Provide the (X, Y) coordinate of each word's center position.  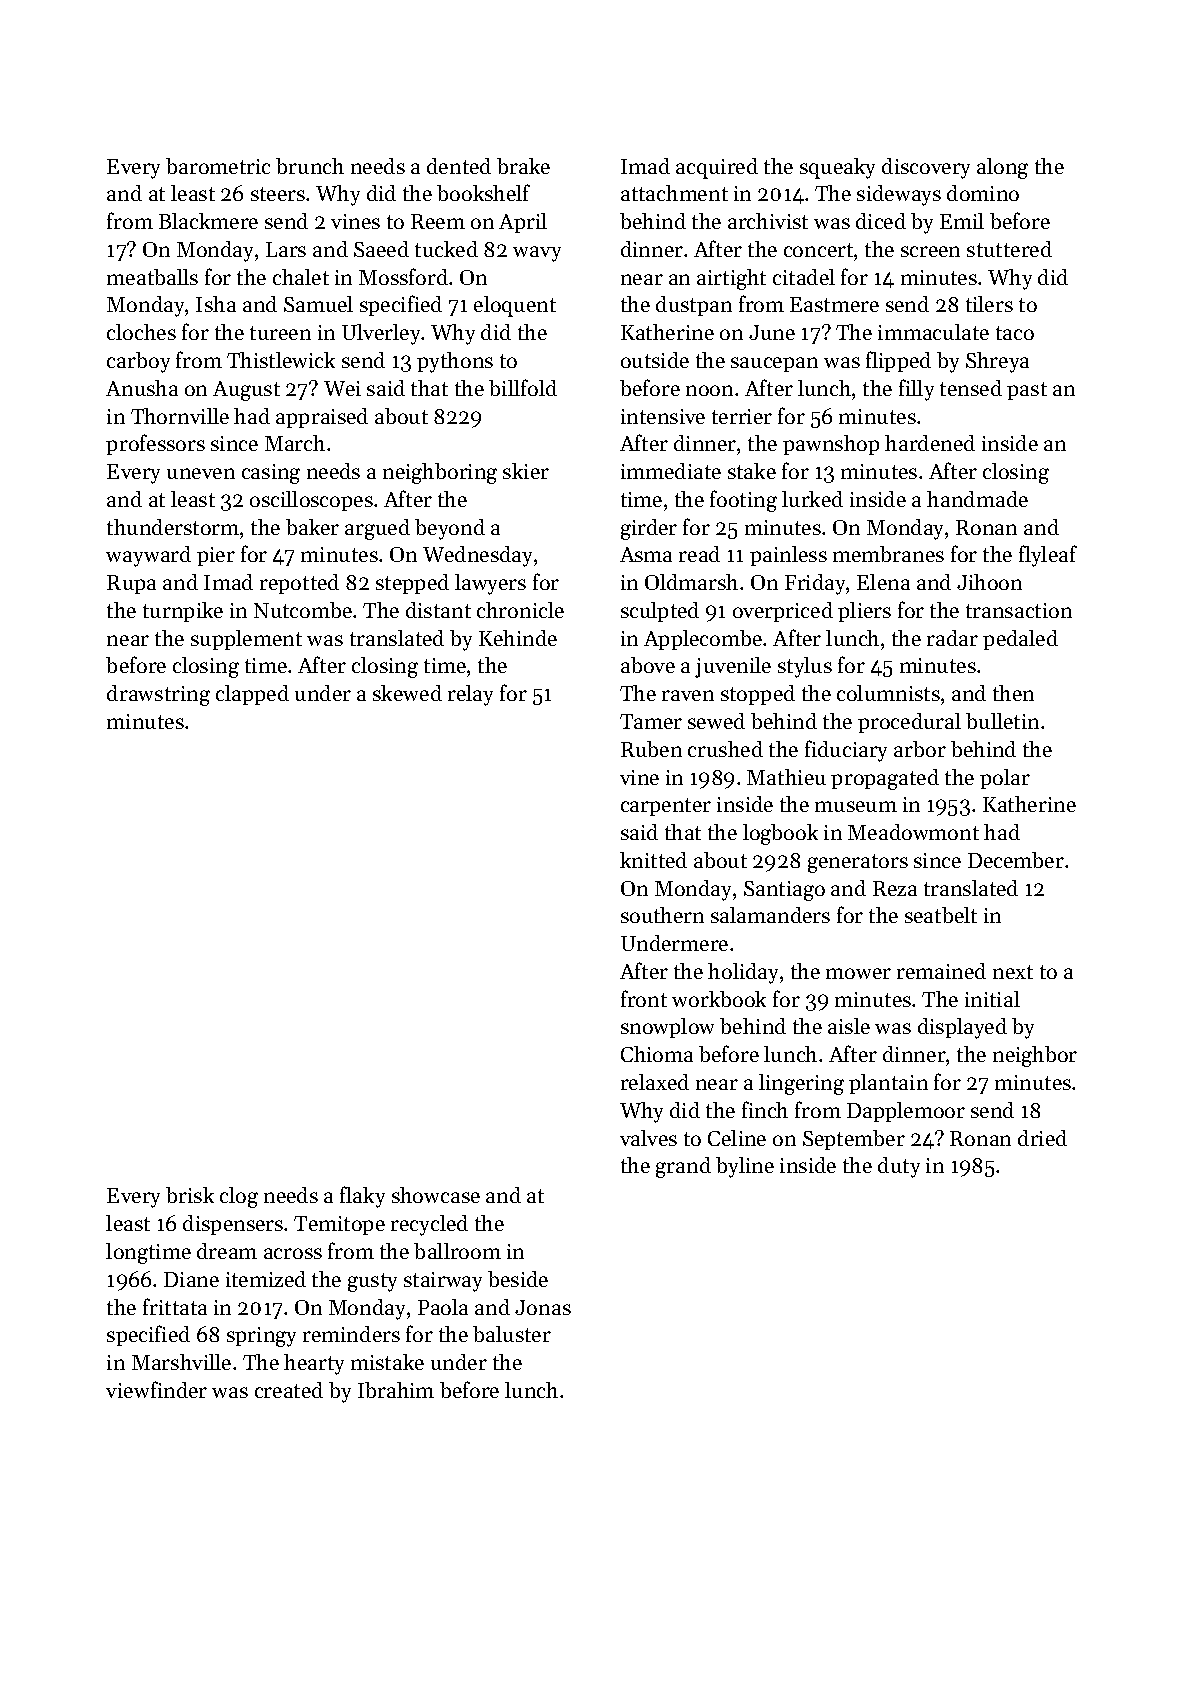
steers (278, 194)
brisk (190, 1195)
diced (881, 221)
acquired (717, 168)
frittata (175, 1306)
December (1016, 860)
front (644, 998)
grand (683, 1167)
